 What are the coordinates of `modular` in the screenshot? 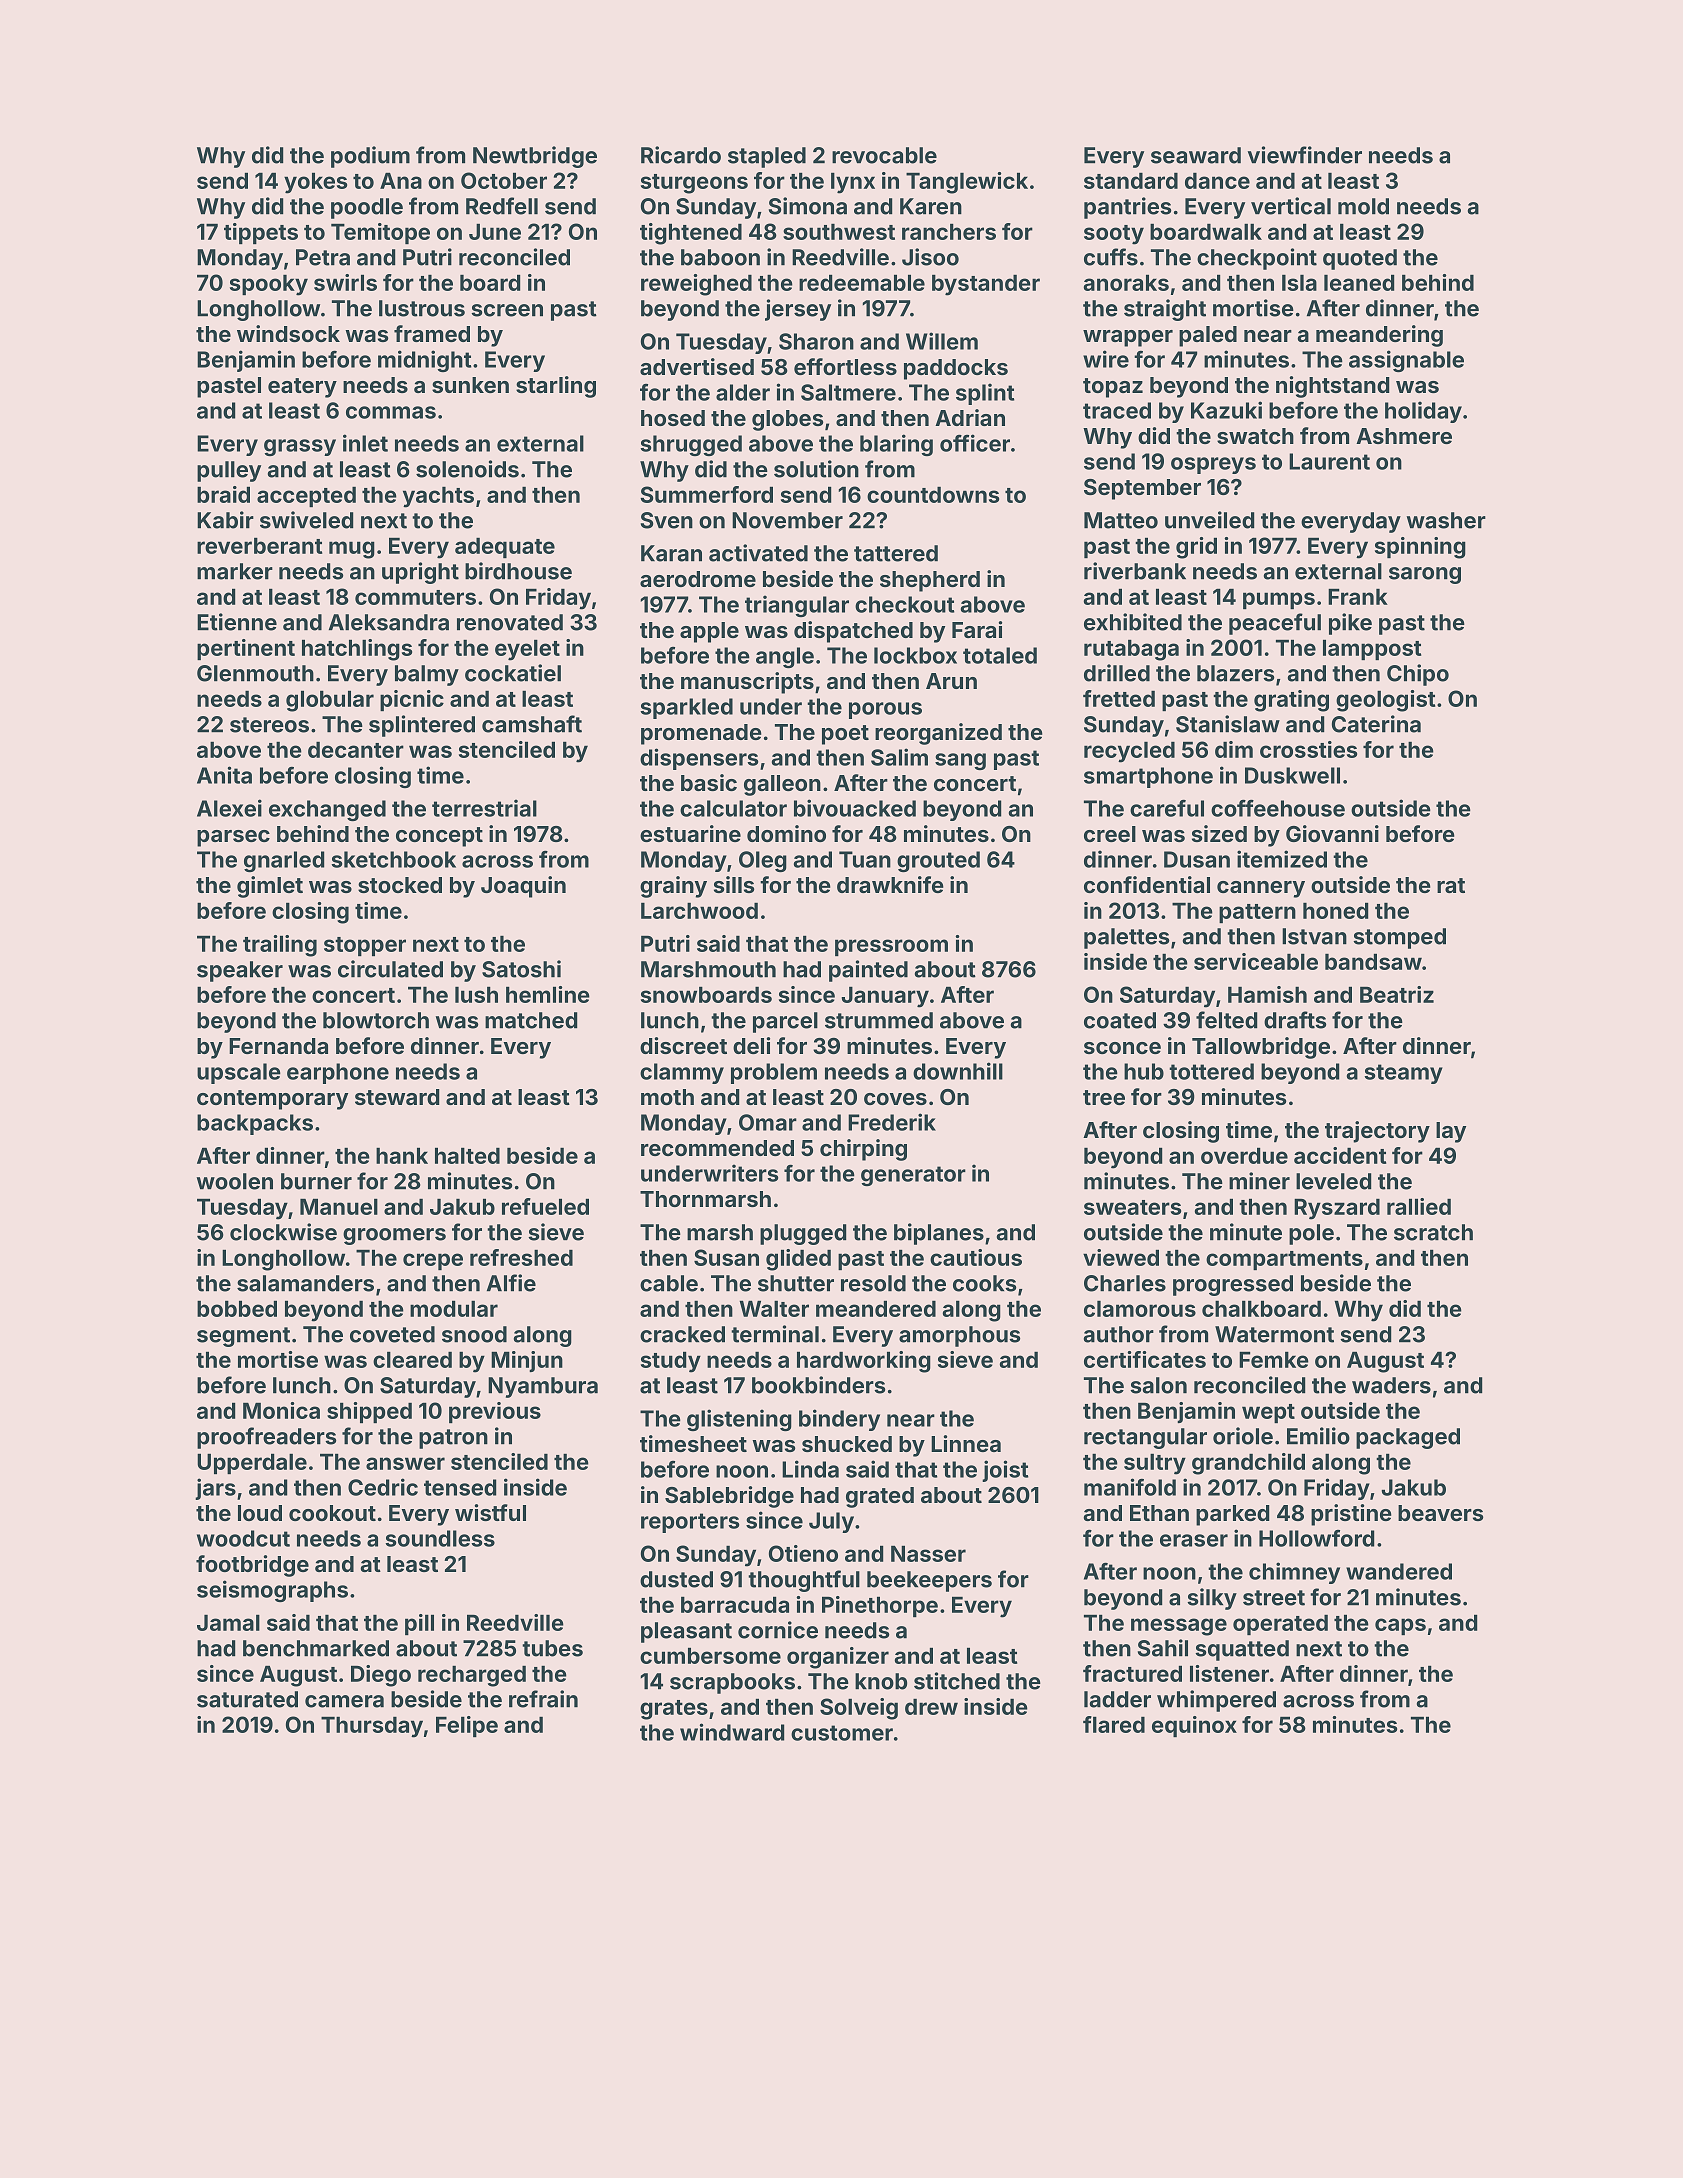 It's located at (454, 1308).
